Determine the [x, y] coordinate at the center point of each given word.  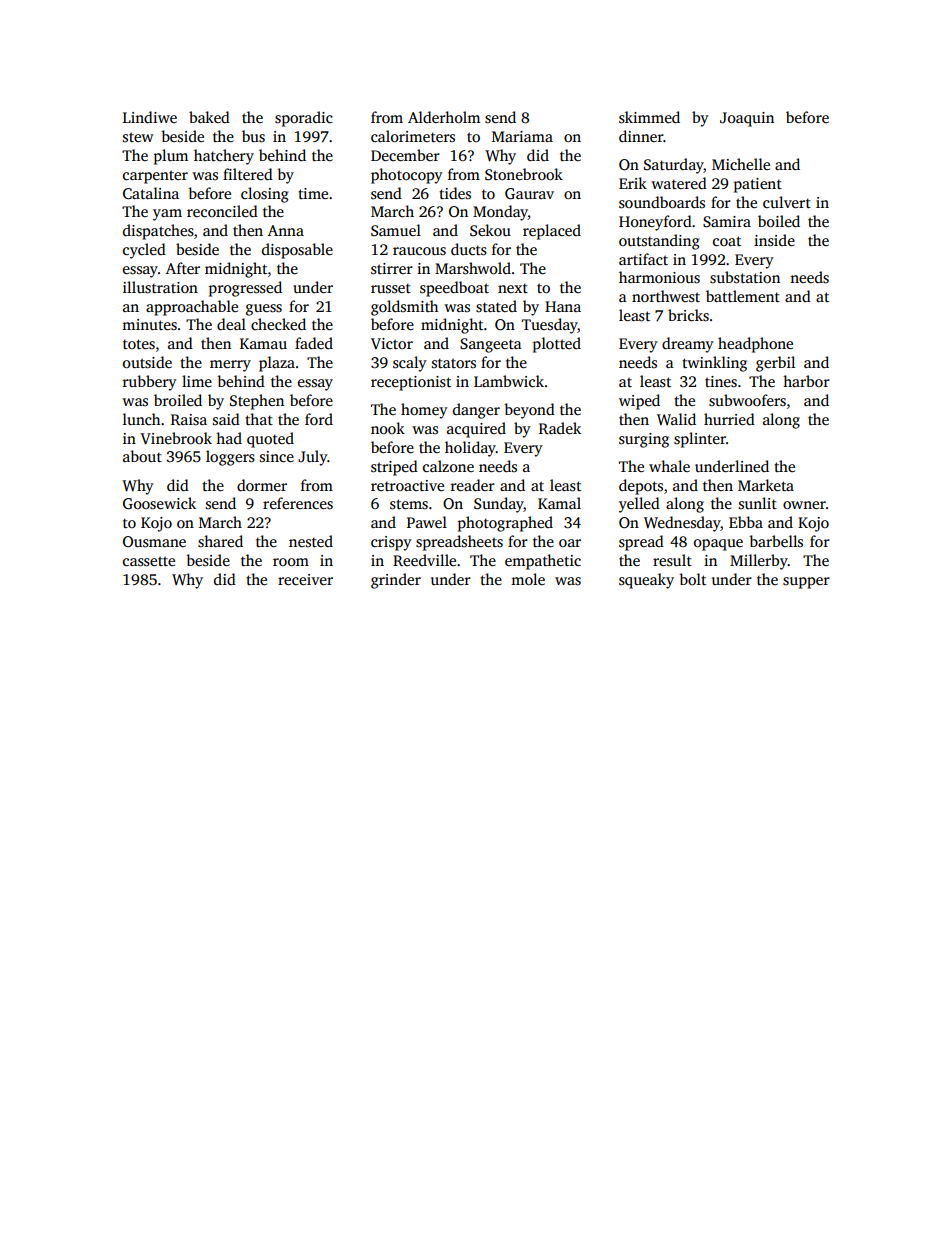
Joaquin [747, 119]
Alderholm [444, 117]
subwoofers [747, 400]
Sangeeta [491, 345]
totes [139, 344]
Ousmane [154, 542]
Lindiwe [150, 117]
